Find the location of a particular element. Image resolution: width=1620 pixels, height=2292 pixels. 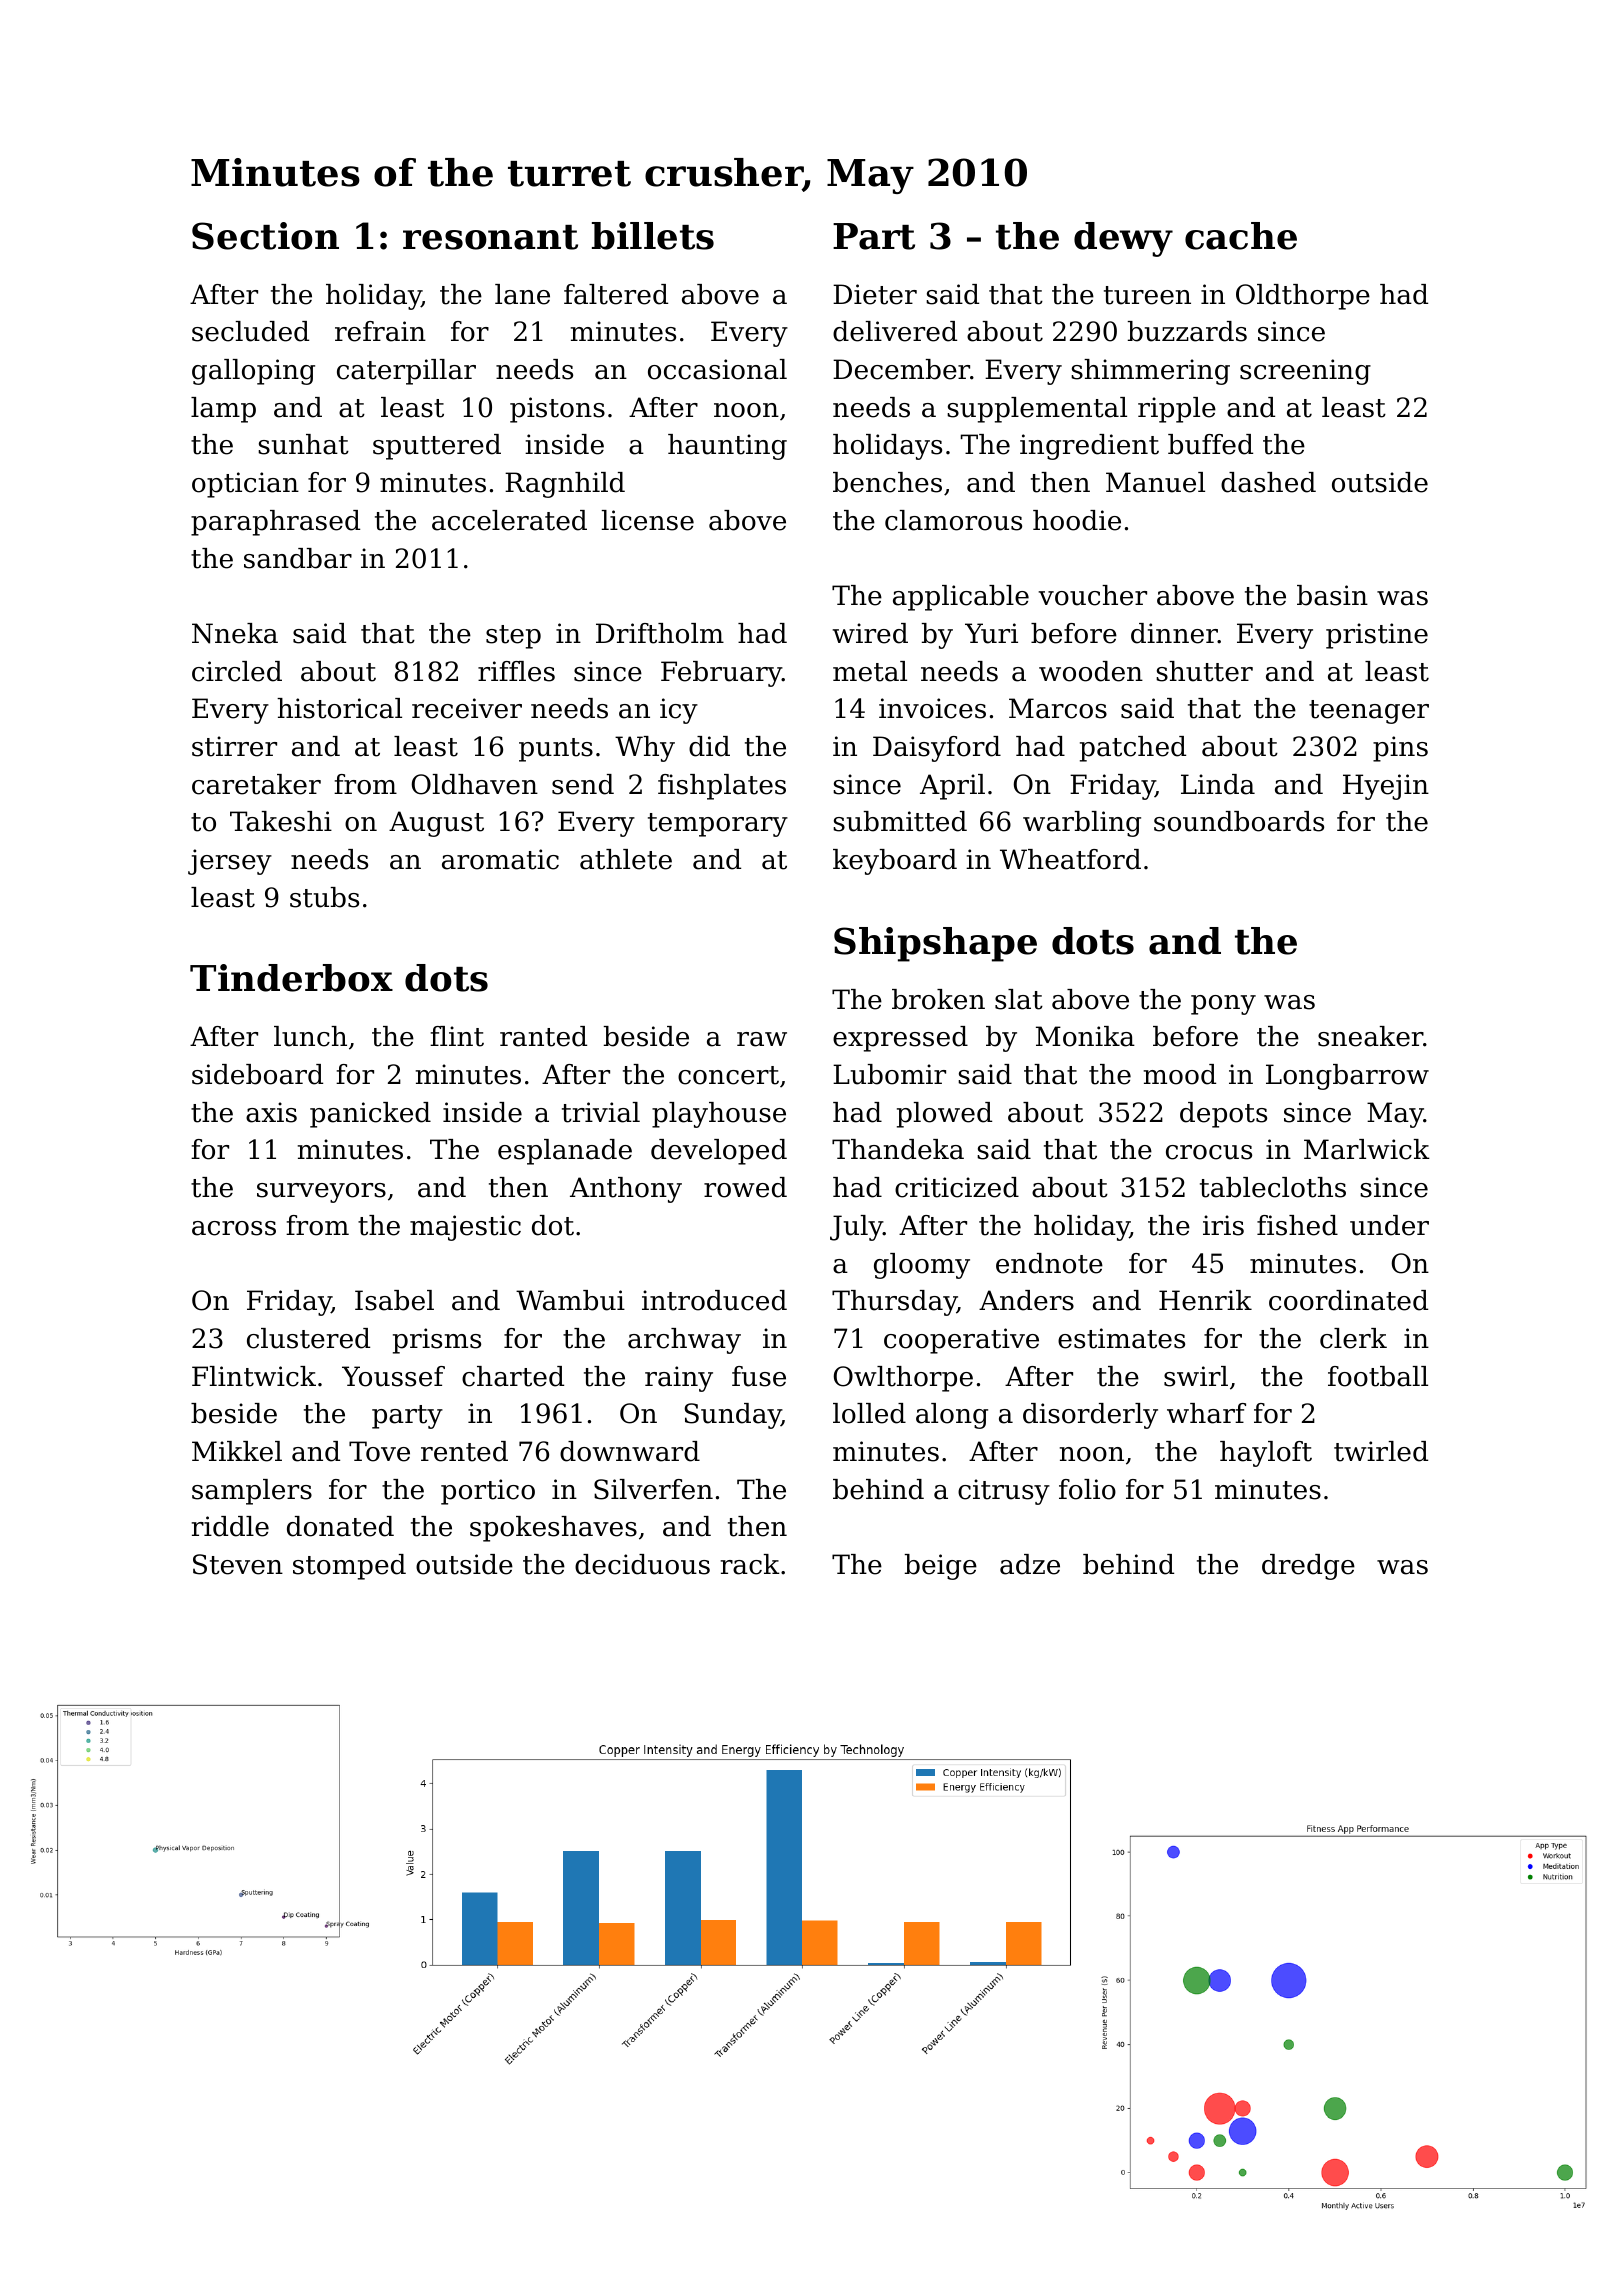

stomped is located at coordinates (349, 1567).
